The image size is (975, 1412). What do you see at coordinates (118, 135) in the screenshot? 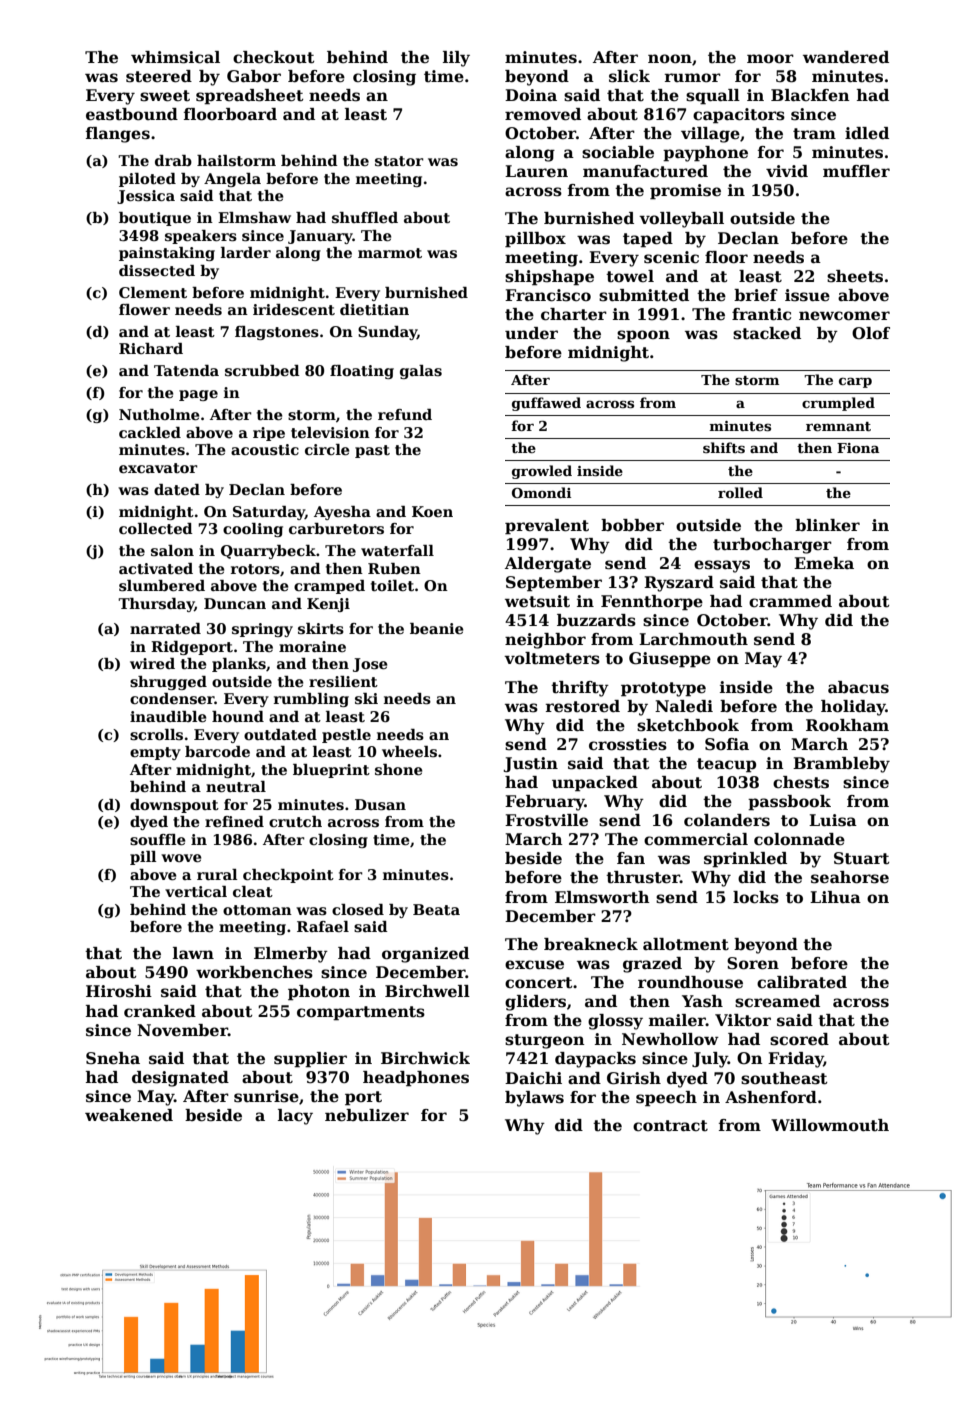
I see `flanges` at bounding box center [118, 135].
